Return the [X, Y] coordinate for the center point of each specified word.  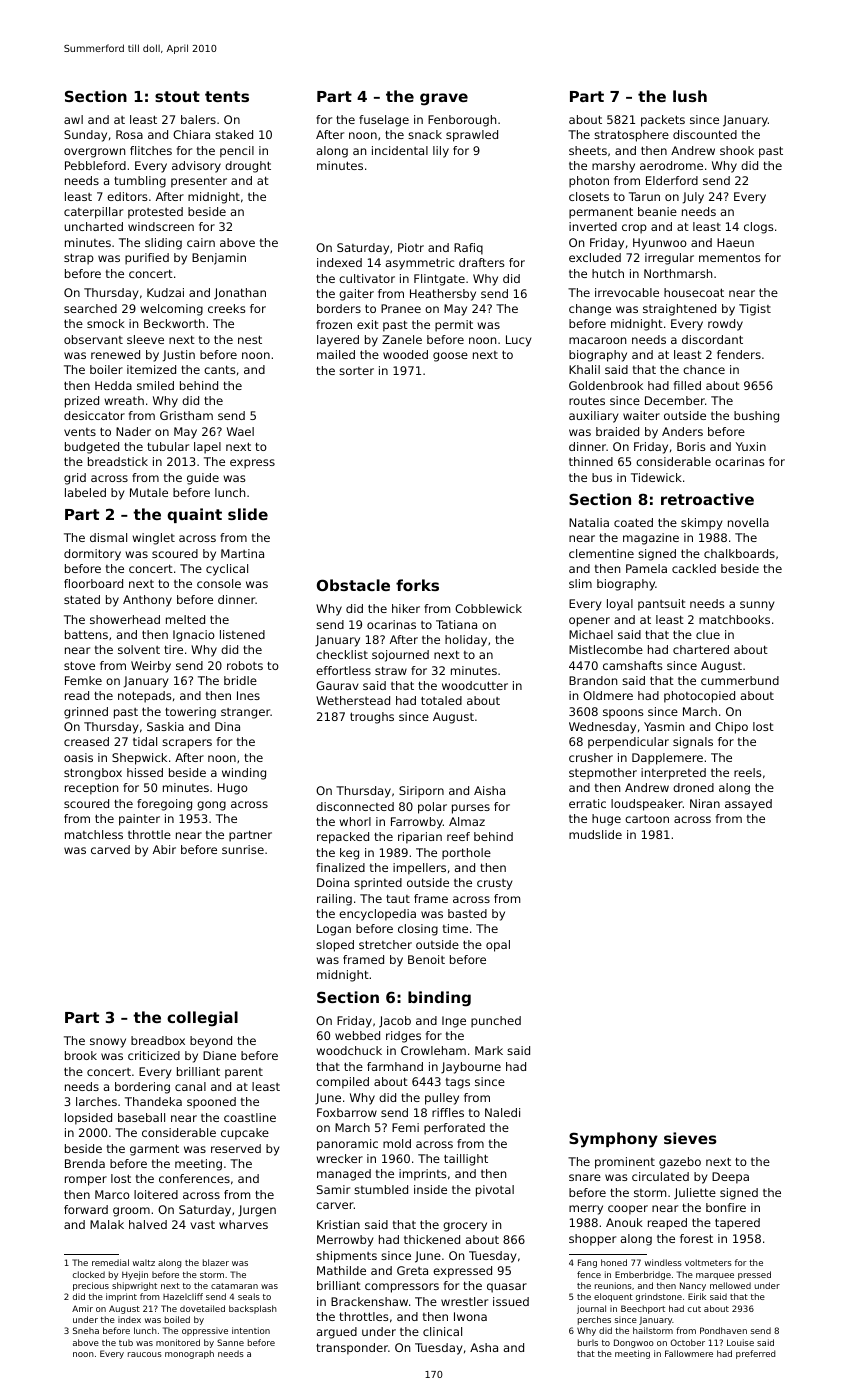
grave [444, 99]
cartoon [647, 819]
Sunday [85, 136]
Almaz [467, 821]
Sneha [86, 1330]
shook [737, 150]
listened [242, 634]
